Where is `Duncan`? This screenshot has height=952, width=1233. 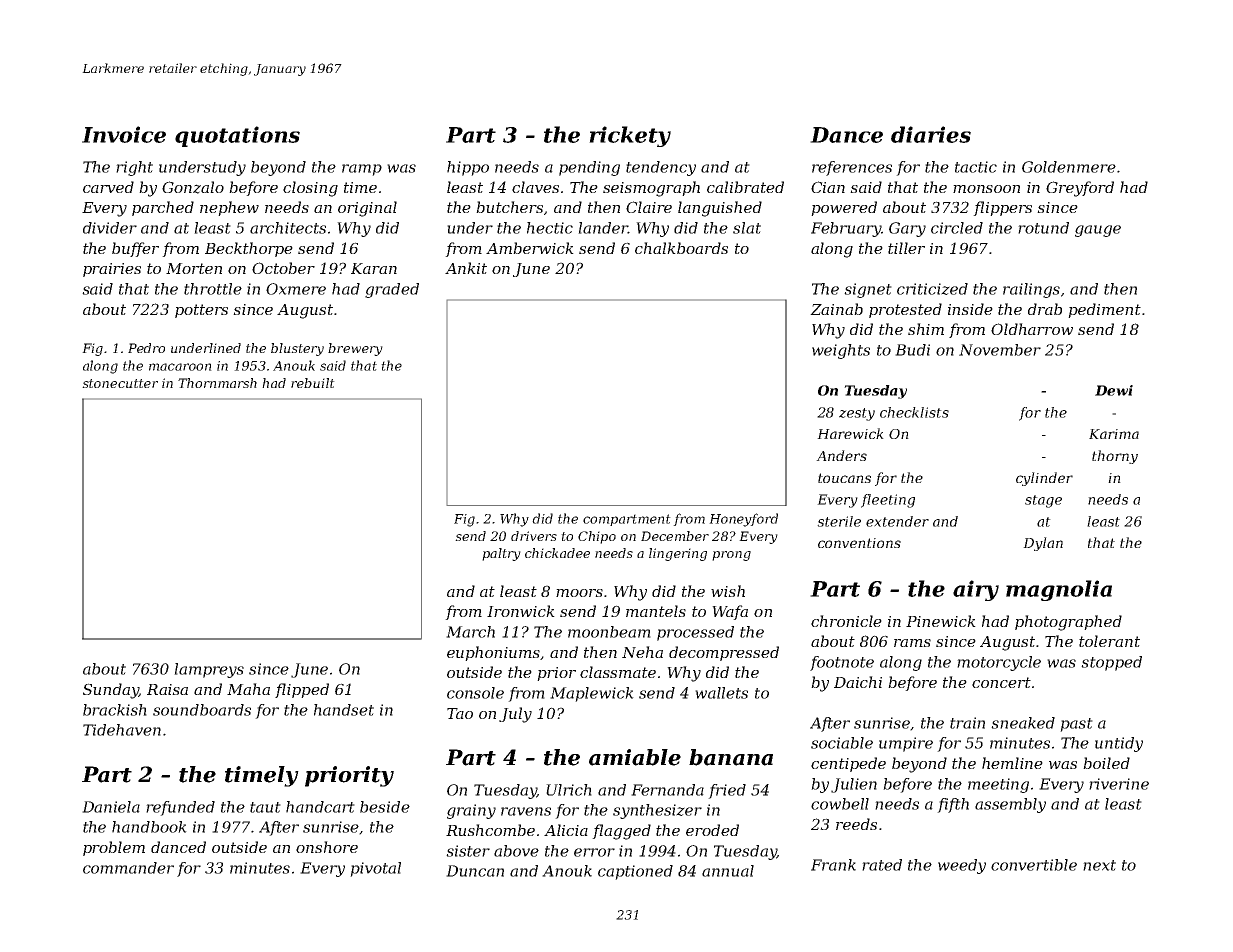 Duncan is located at coordinates (475, 871).
